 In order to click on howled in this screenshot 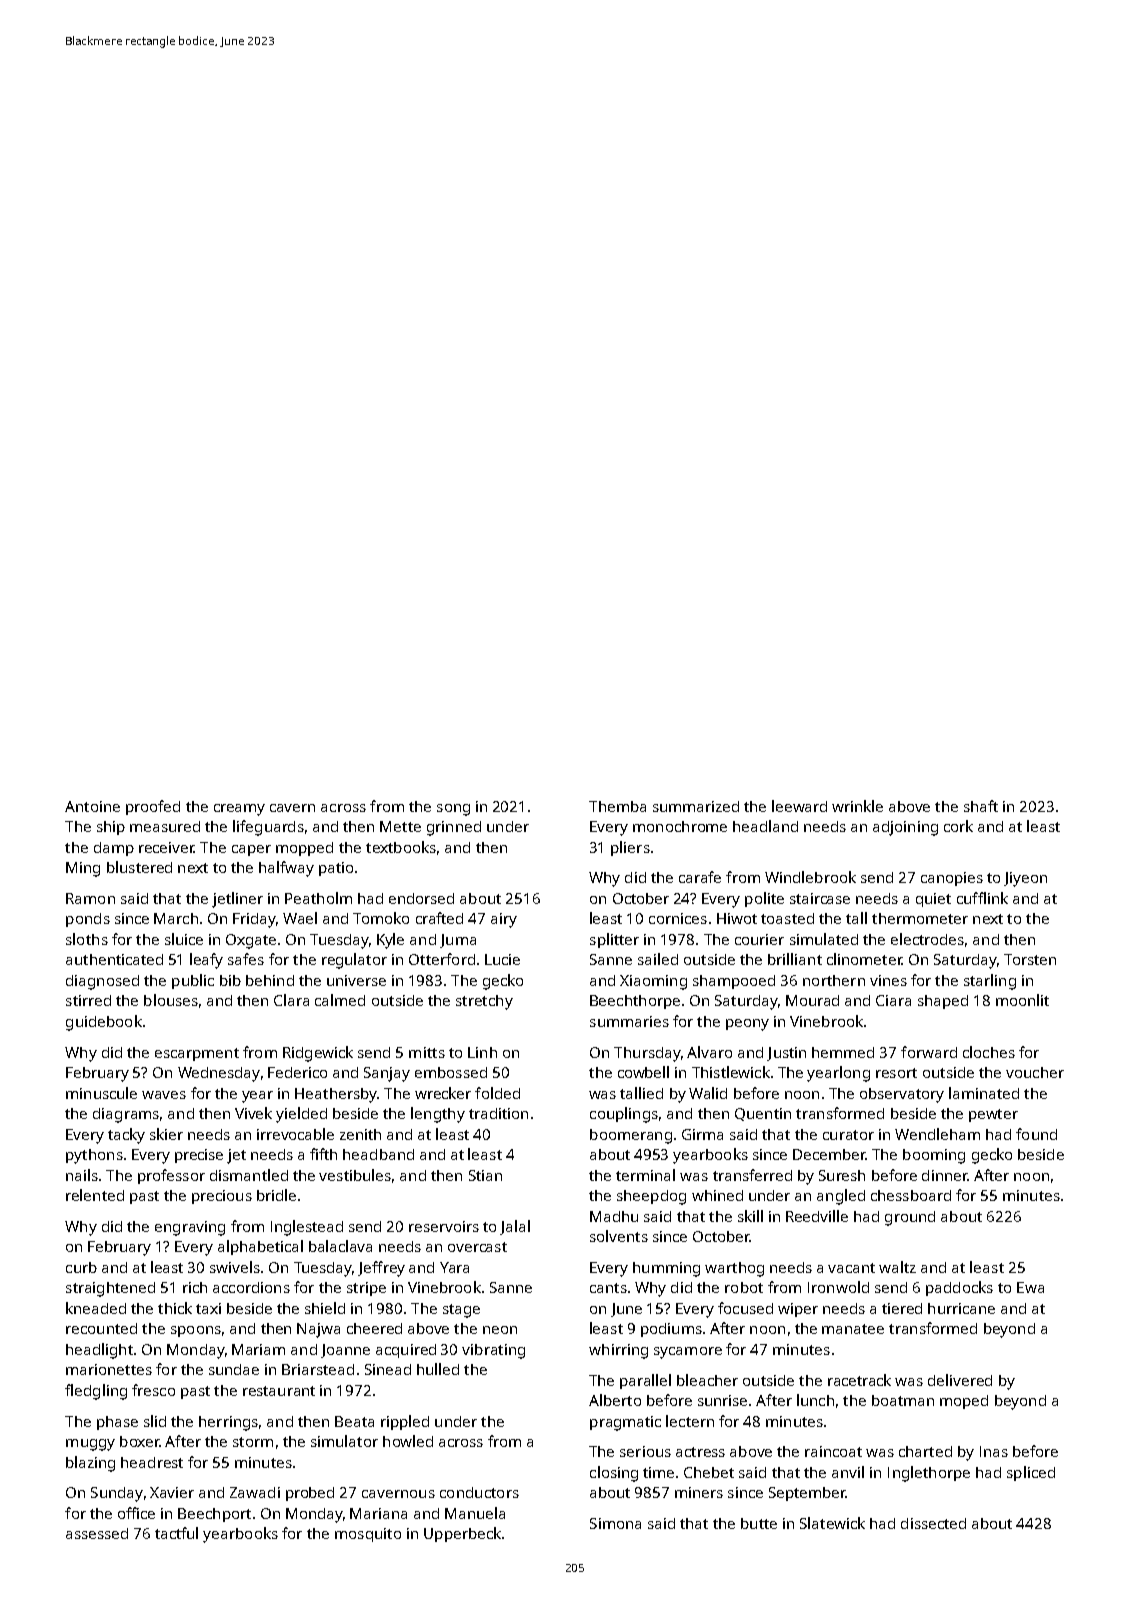, I will do `click(408, 1441)`.
